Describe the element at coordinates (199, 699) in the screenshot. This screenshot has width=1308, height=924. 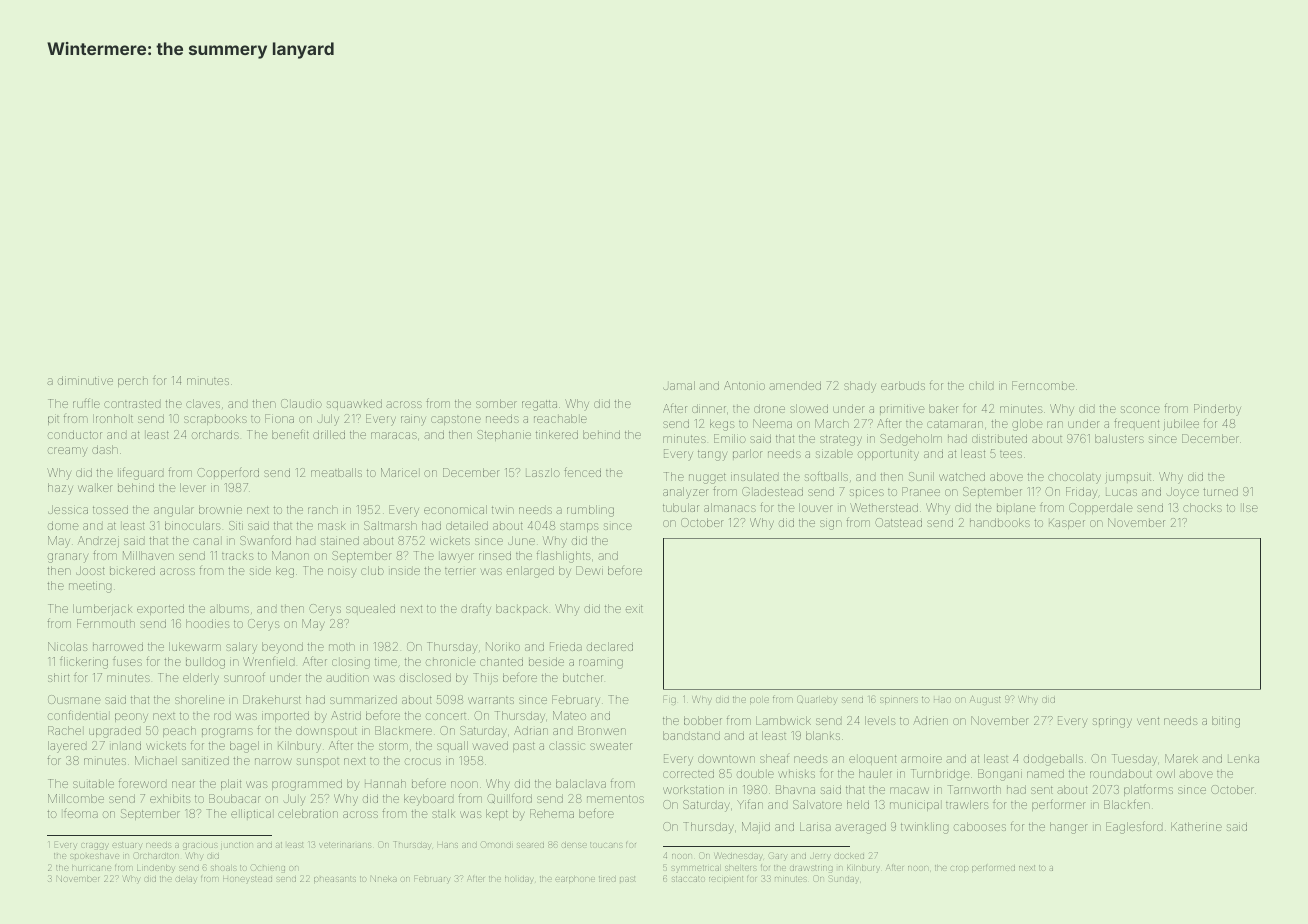
I see `shoreline` at that location.
